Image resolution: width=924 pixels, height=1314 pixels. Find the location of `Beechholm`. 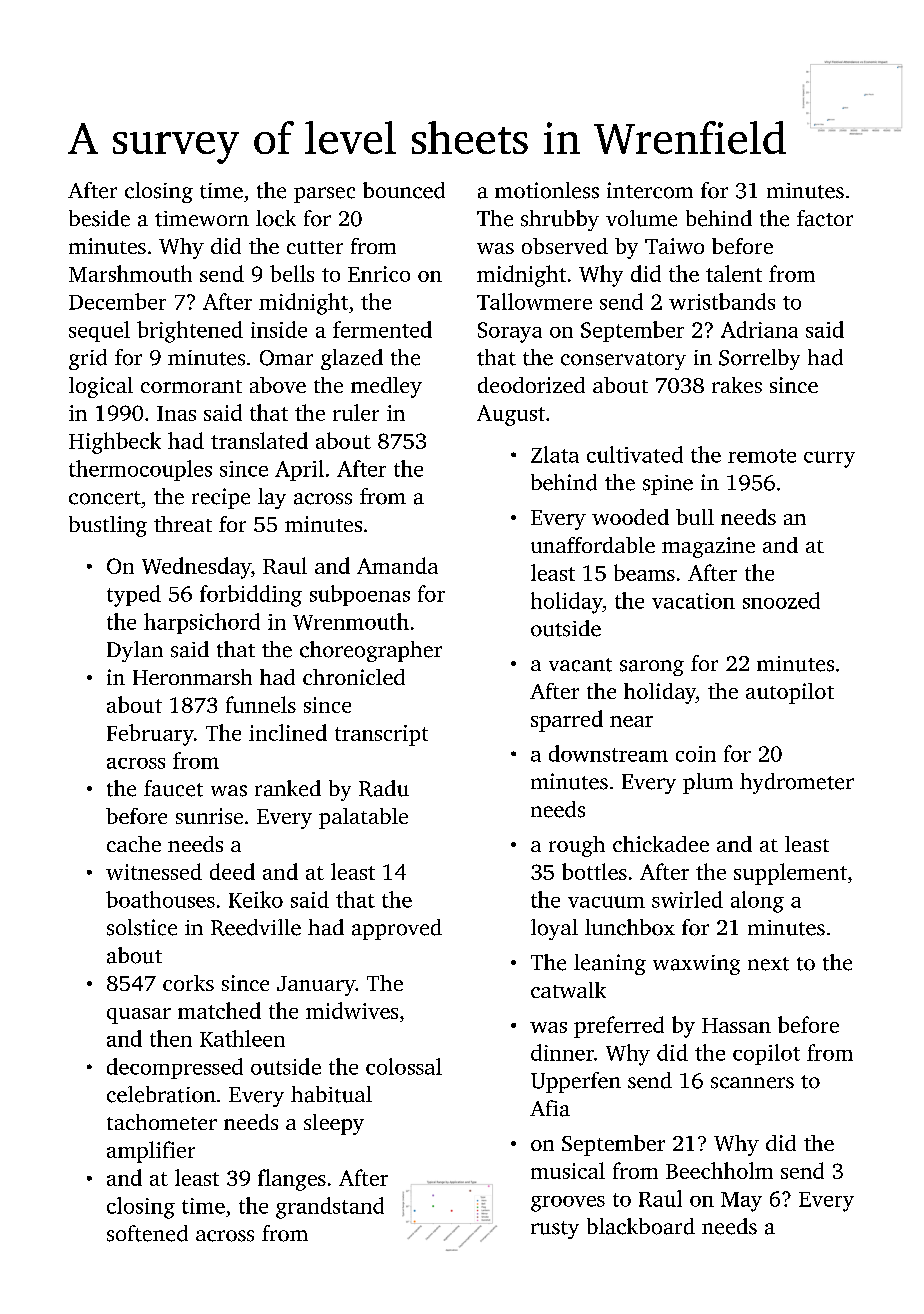

Beechholm is located at coordinates (719, 1170).
